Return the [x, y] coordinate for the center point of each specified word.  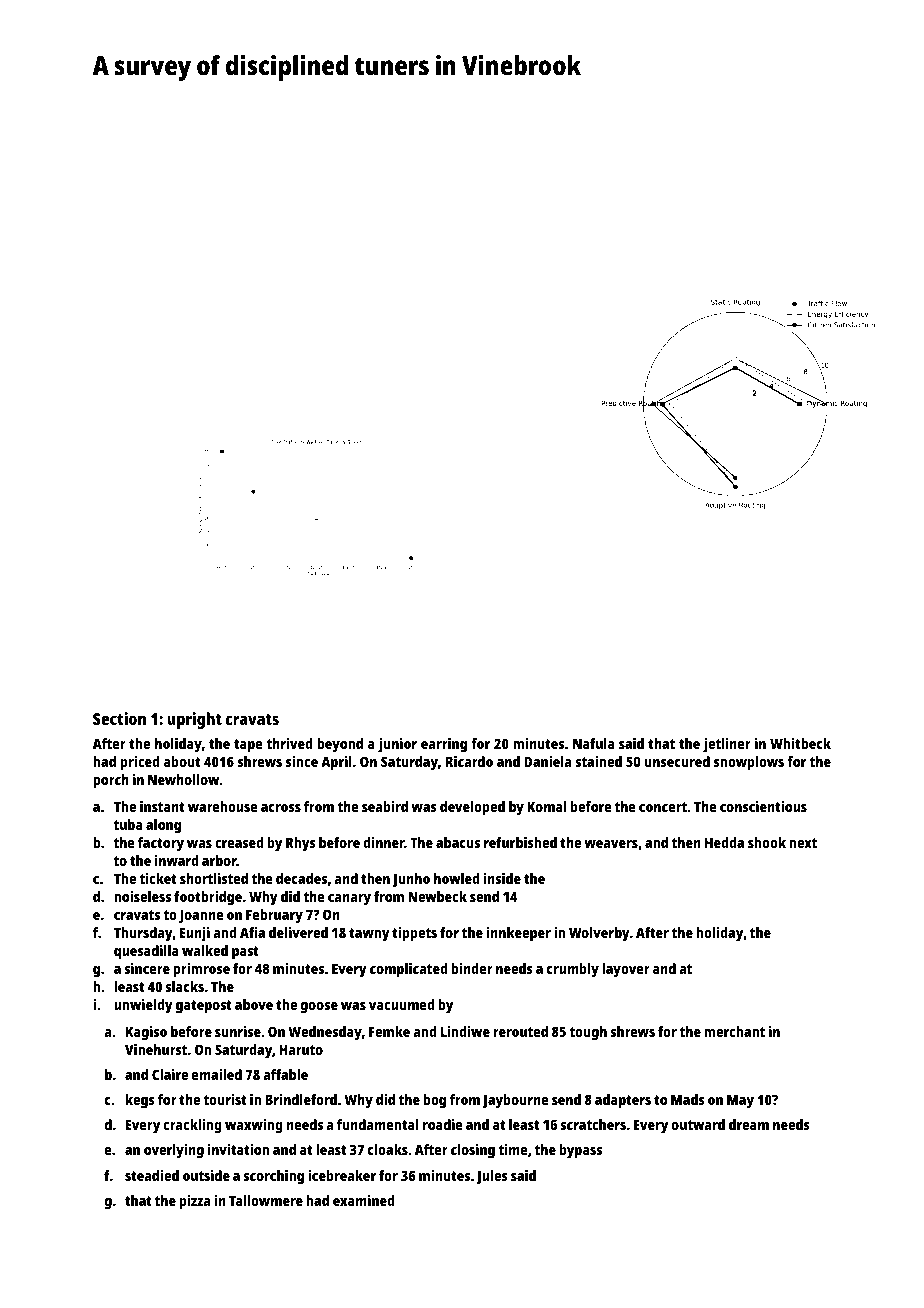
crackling [192, 1126]
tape [248, 746]
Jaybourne [515, 1101]
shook [767, 842]
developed [472, 808]
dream [749, 1124]
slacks [184, 986]
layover [626, 970]
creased [239, 842]
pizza [195, 1202]
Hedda [724, 842]
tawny [369, 935]
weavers [611, 844]
